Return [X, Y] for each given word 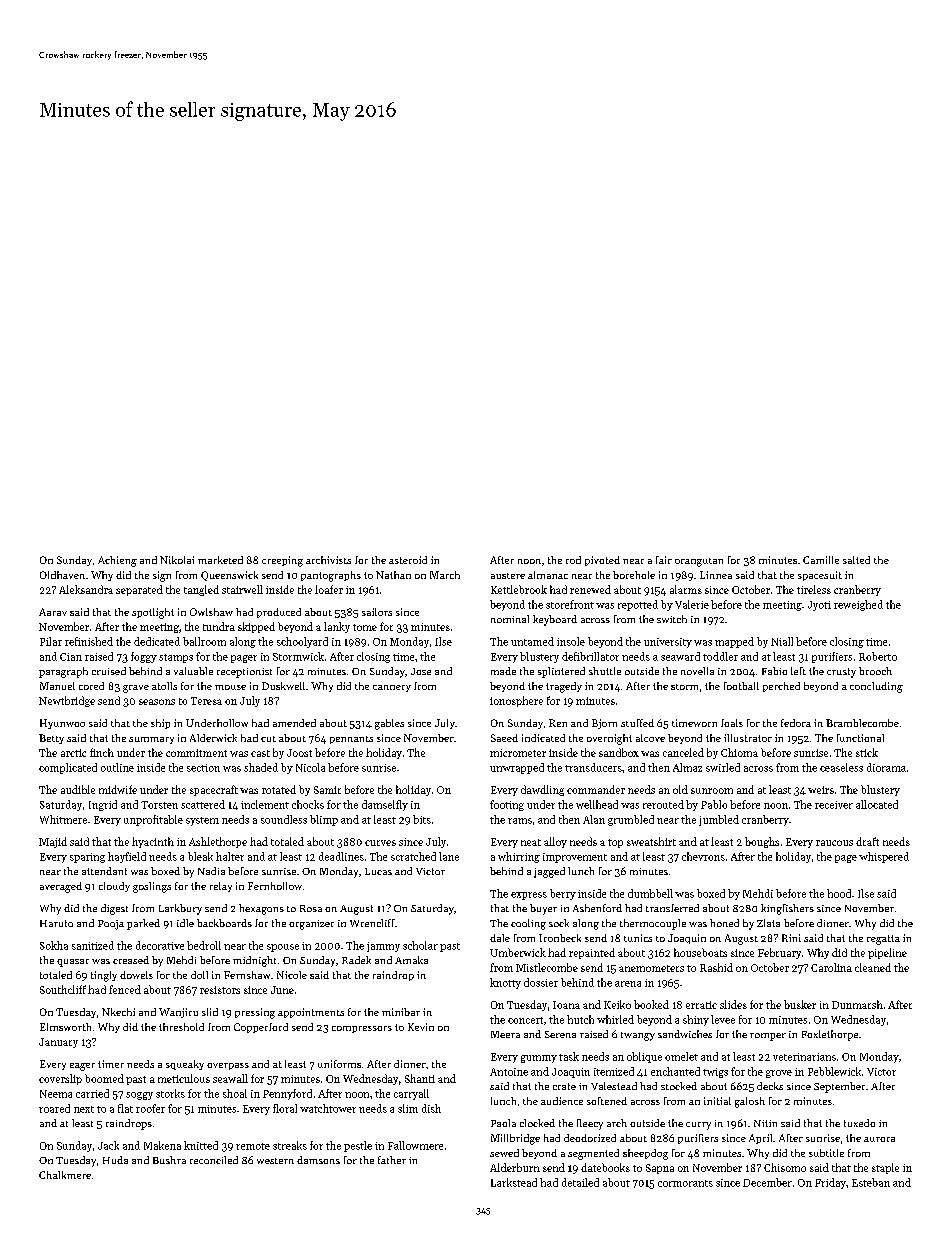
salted [856, 560]
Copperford [261, 1028]
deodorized [590, 1138]
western [275, 1161]
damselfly [385, 805]
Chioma [739, 752]
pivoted [602, 561]
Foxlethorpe [830, 1035]
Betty [51, 739]
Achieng [117, 561]
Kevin [421, 1027]
